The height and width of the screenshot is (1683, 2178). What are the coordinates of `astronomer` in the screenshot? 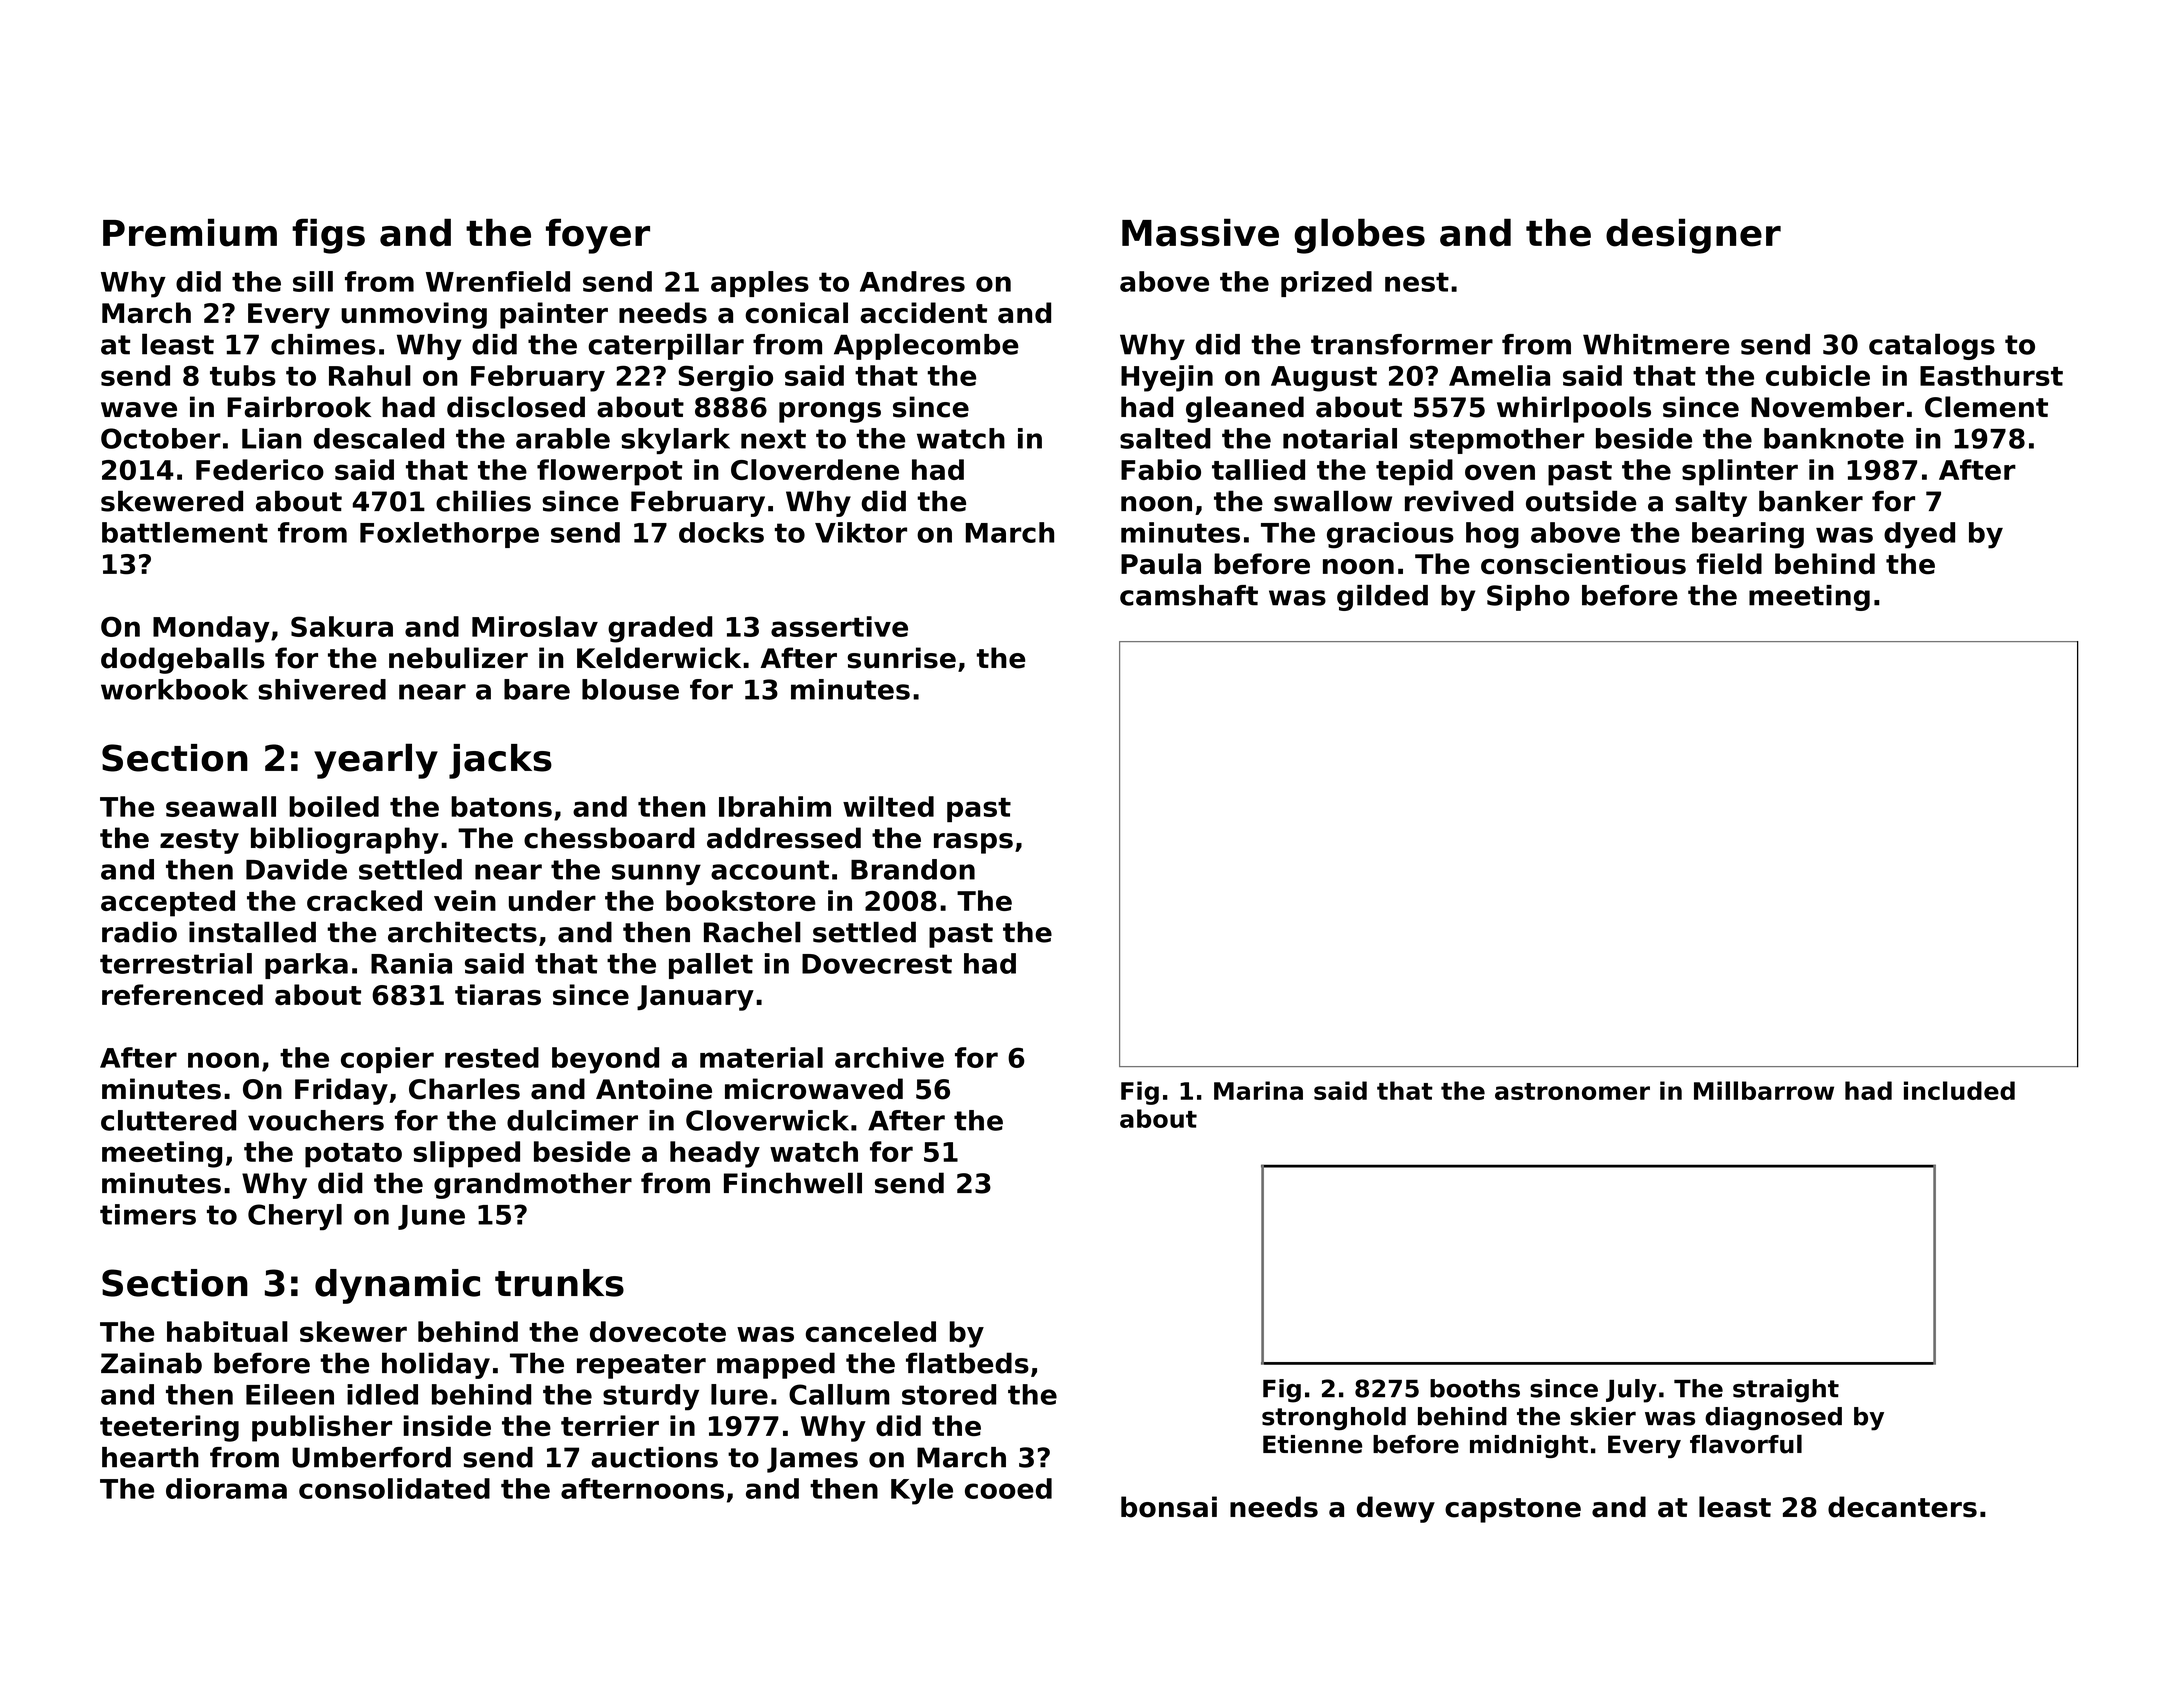 It's located at (1572, 1091).
